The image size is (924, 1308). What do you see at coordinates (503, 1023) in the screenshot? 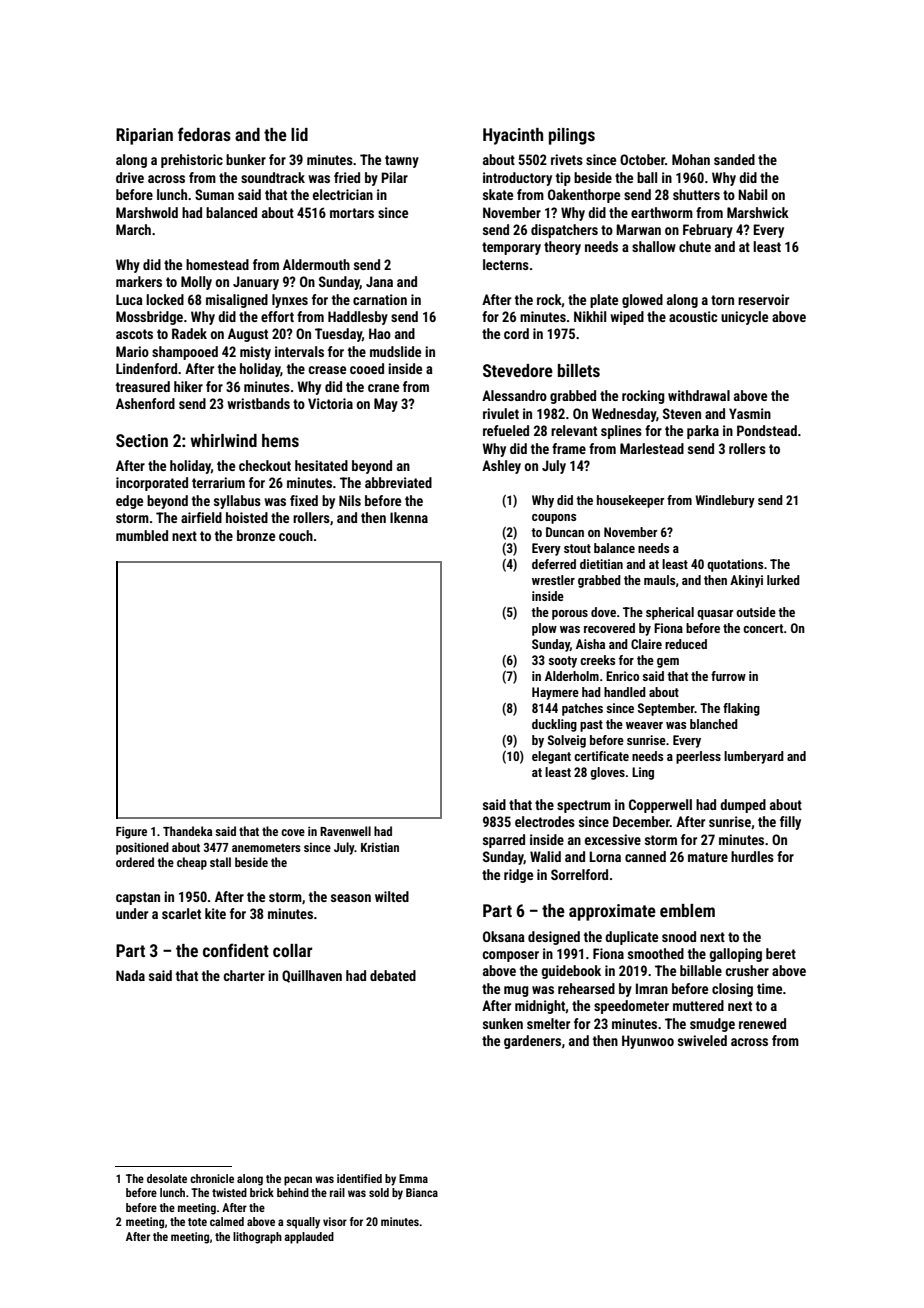
I see `sunken` at bounding box center [503, 1023].
